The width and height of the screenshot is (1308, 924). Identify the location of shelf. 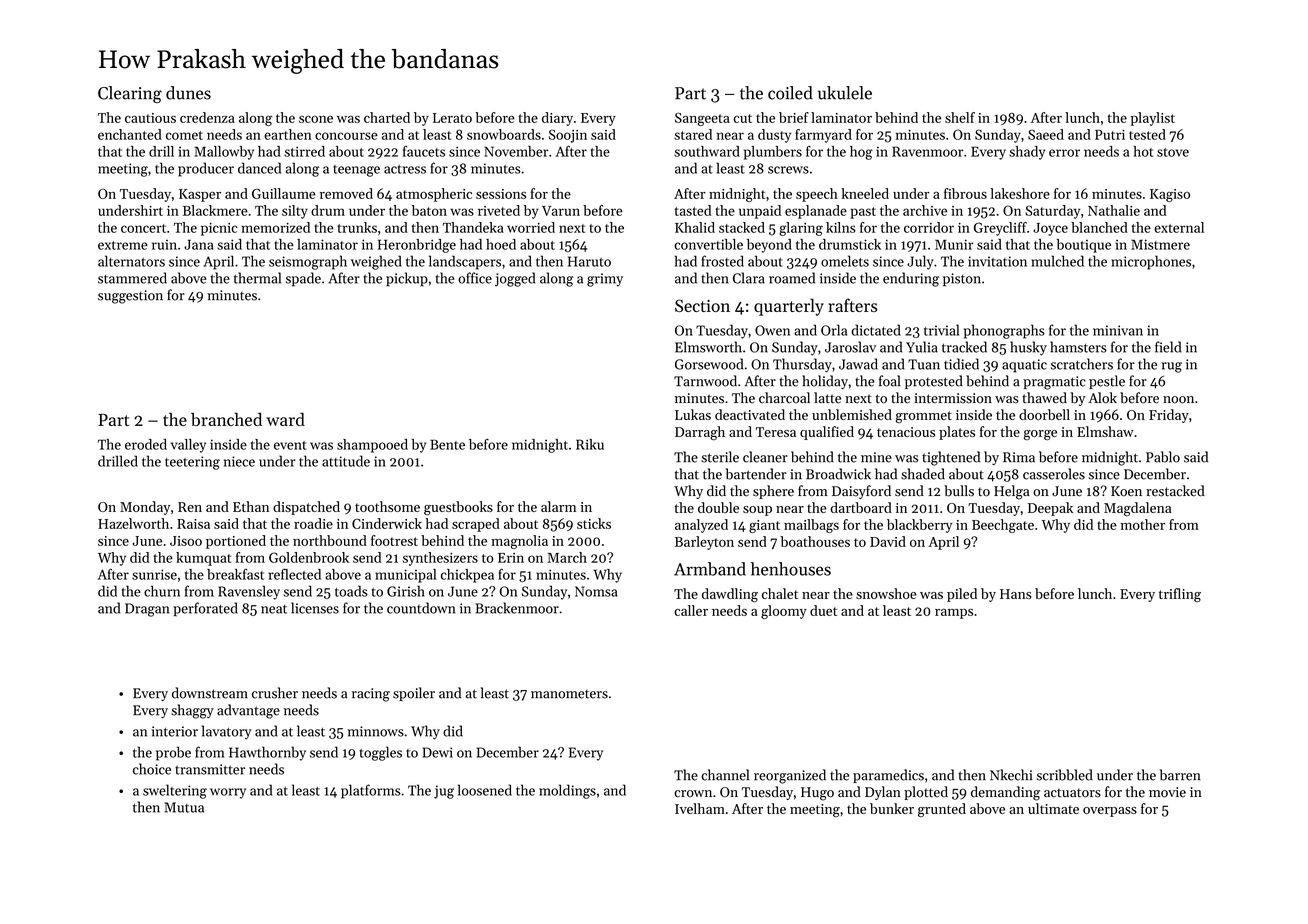
(960, 117).
